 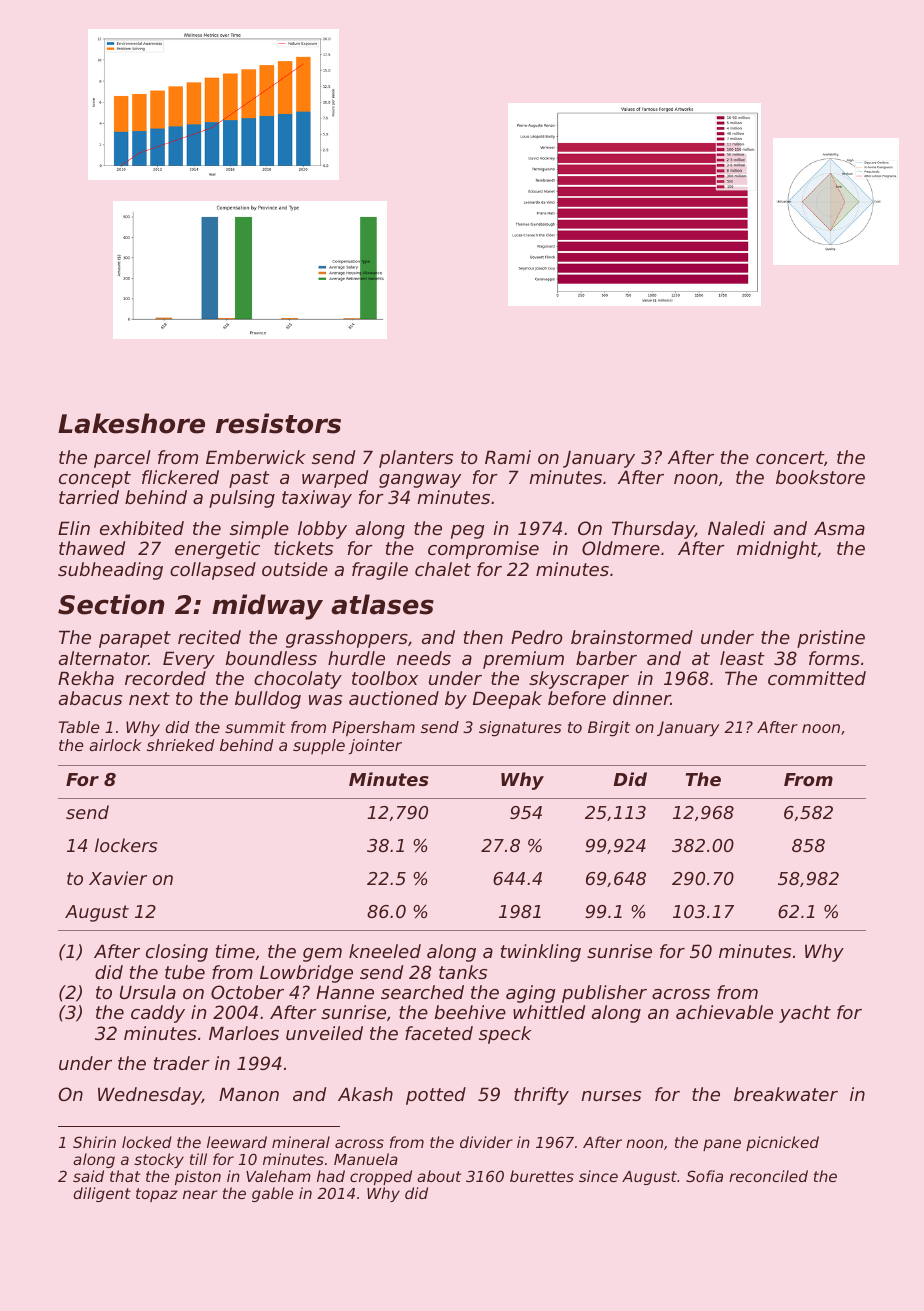 What do you see at coordinates (467, 532) in the screenshot?
I see `peg` at bounding box center [467, 532].
